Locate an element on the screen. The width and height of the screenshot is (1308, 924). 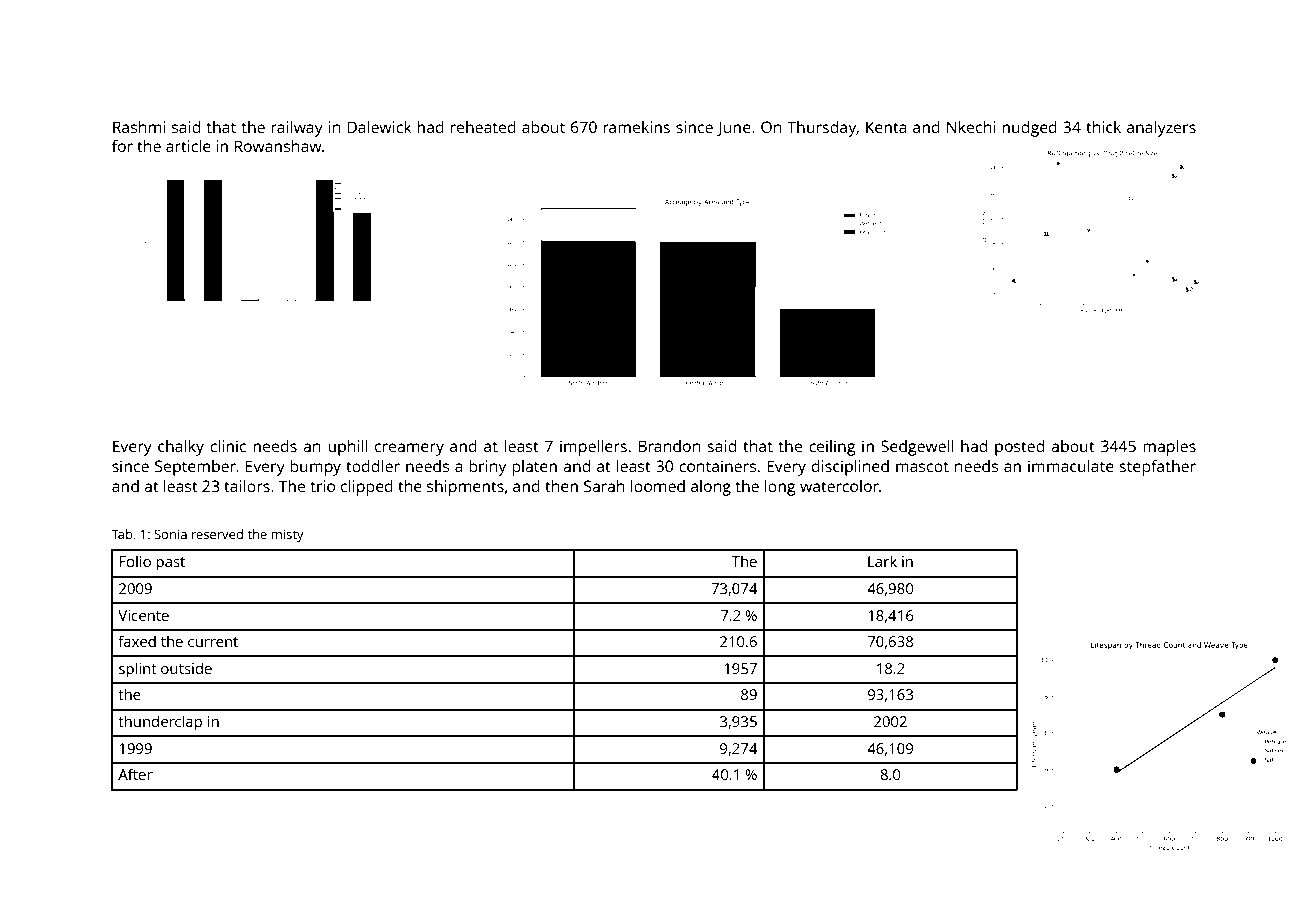
Vicente is located at coordinates (143, 615).
